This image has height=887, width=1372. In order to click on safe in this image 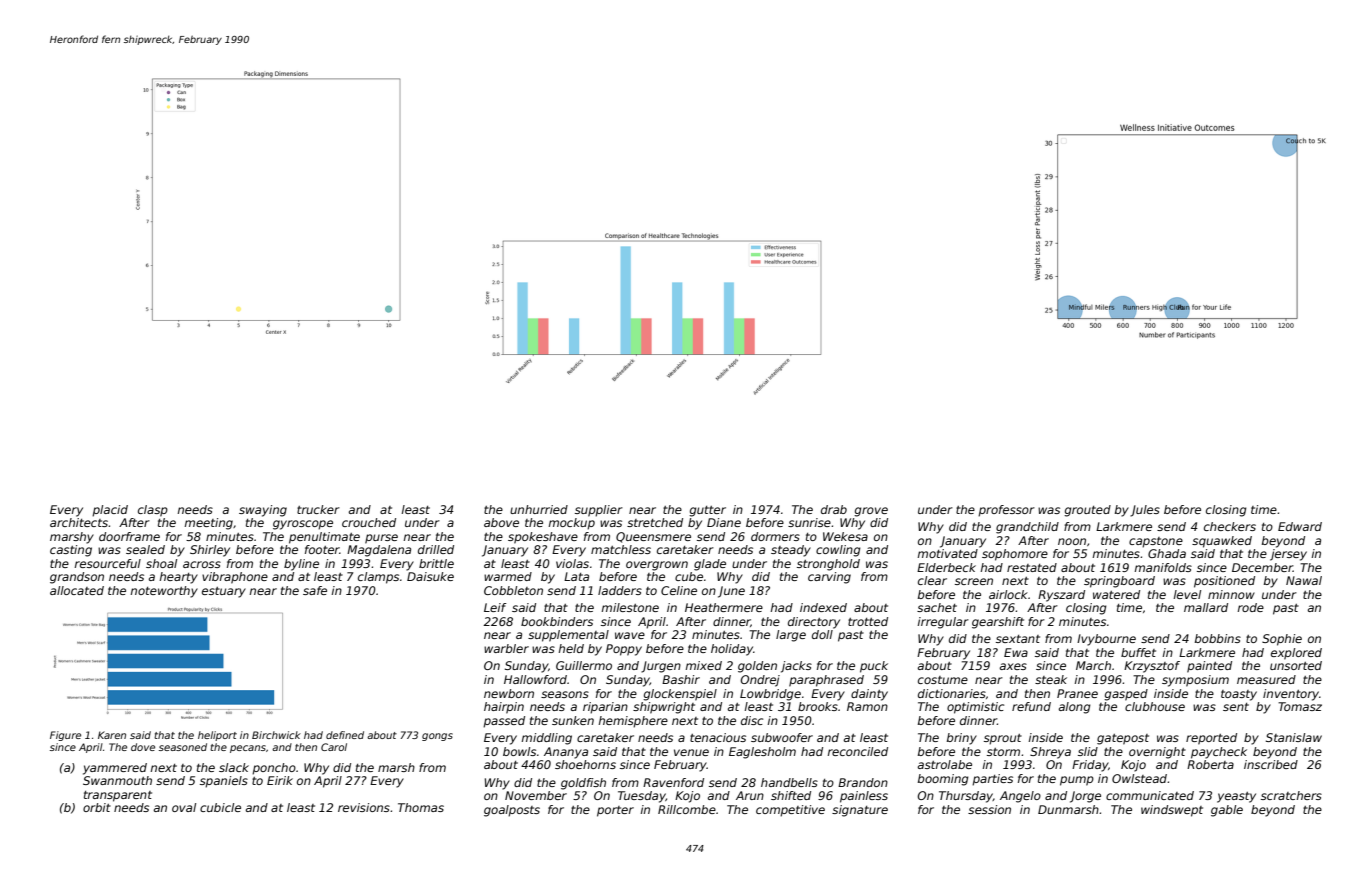, I will do `click(315, 590)`.
